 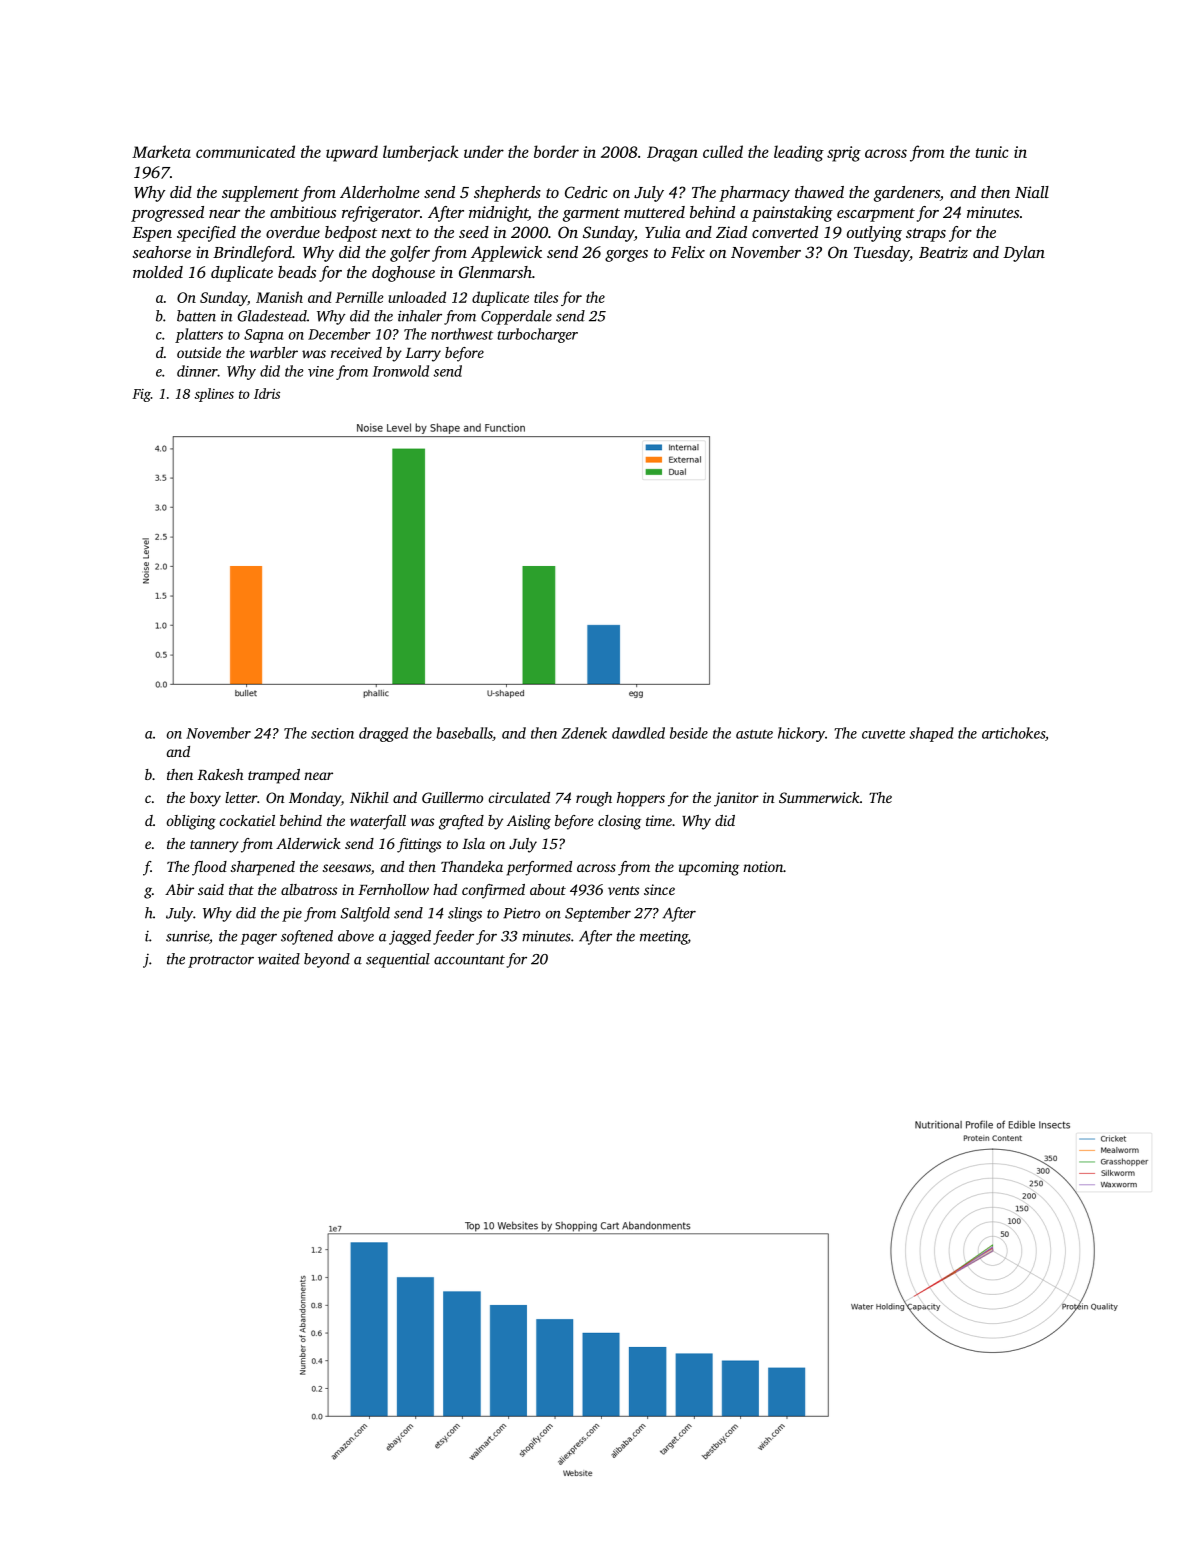 What do you see at coordinates (819, 797) in the screenshot?
I see `Summerwick` at bounding box center [819, 797].
